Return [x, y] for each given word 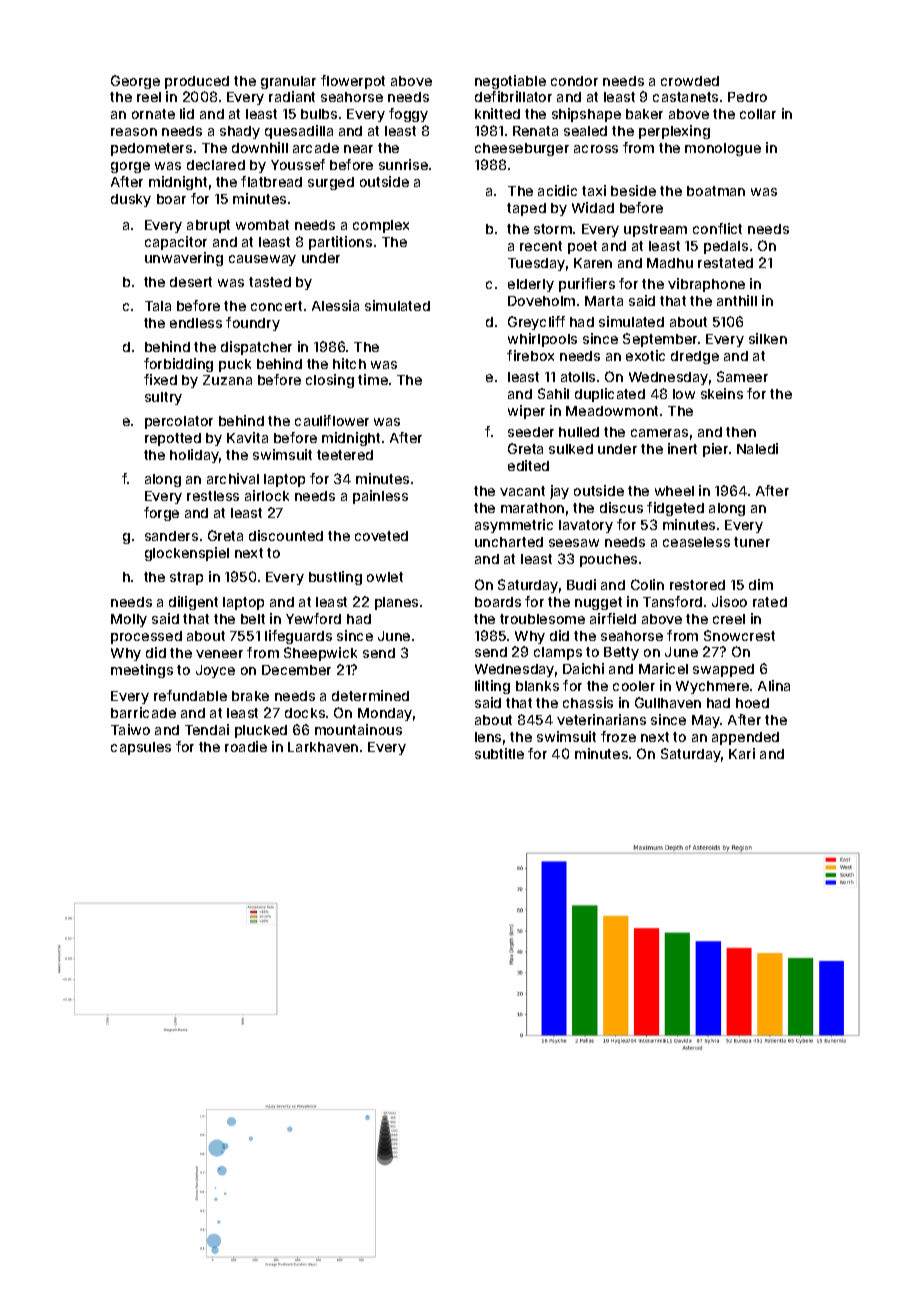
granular [288, 82]
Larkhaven [323, 747]
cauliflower [332, 420]
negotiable [510, 82]
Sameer [742, 376]
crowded [690, 81]
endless [196, 323]
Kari [742, 753]
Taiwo [130, 729]
